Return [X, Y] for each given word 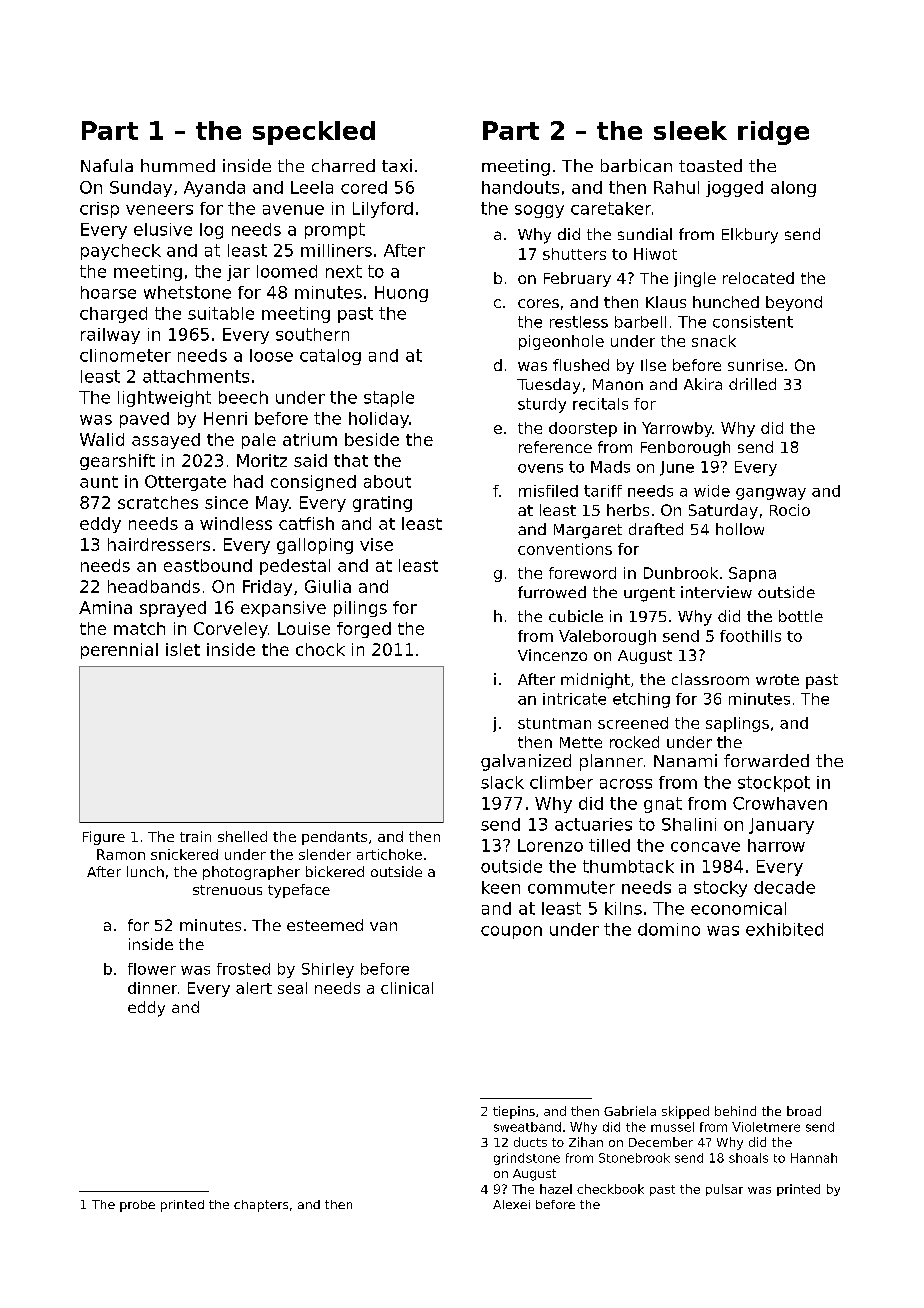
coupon [511, 932]
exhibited [784, 929]
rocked [634, 742]
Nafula [107, 165]
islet [183, 649]
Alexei [511, 1204]
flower [152, 969]
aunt [99, 482]
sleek [690, 130]
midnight [595, 681]
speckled [314, 133]
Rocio [790, 510]
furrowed [552, 592]
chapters [261, 1206]
